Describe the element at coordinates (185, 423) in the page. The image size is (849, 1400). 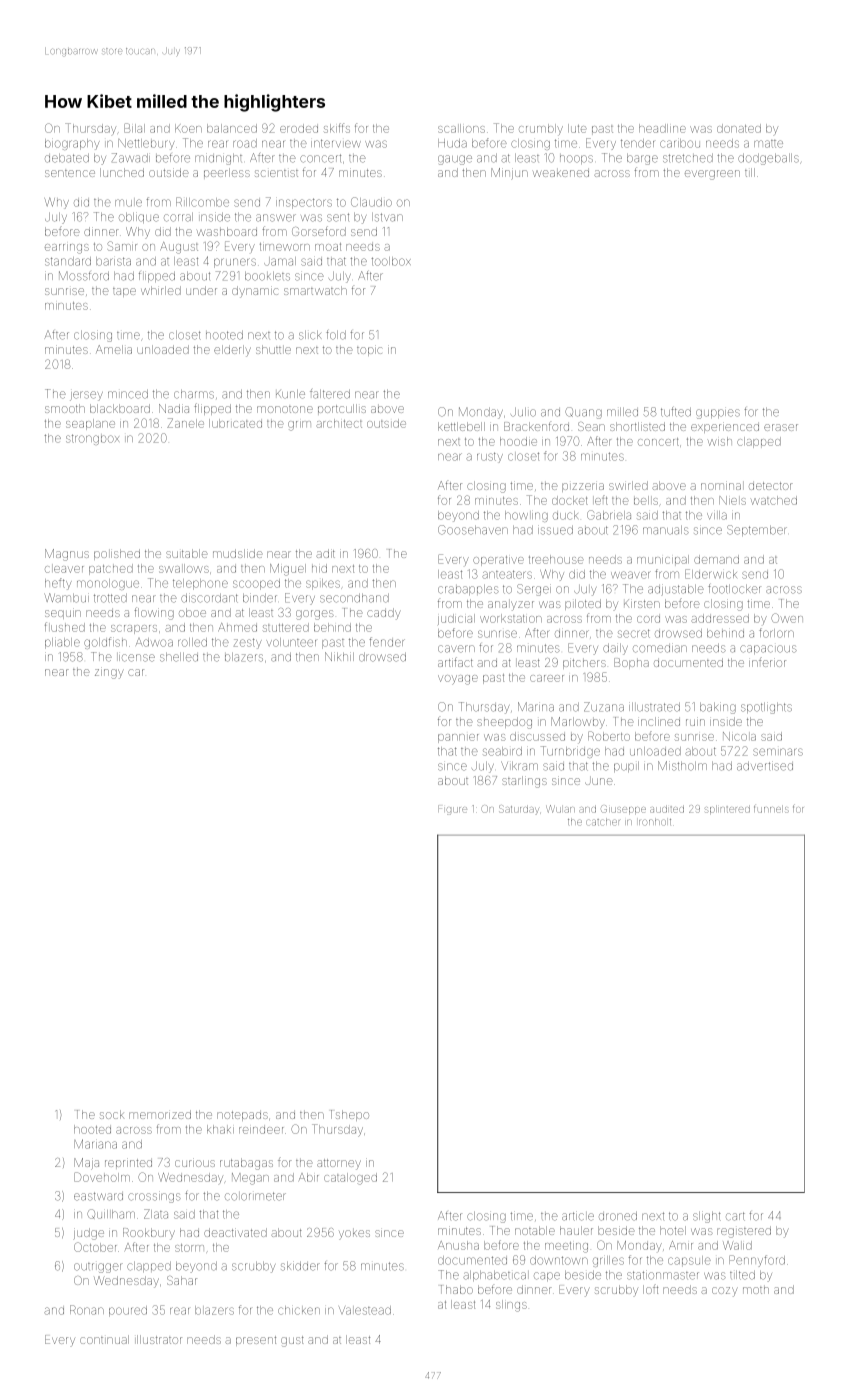
I see `Zanele` at that location.
